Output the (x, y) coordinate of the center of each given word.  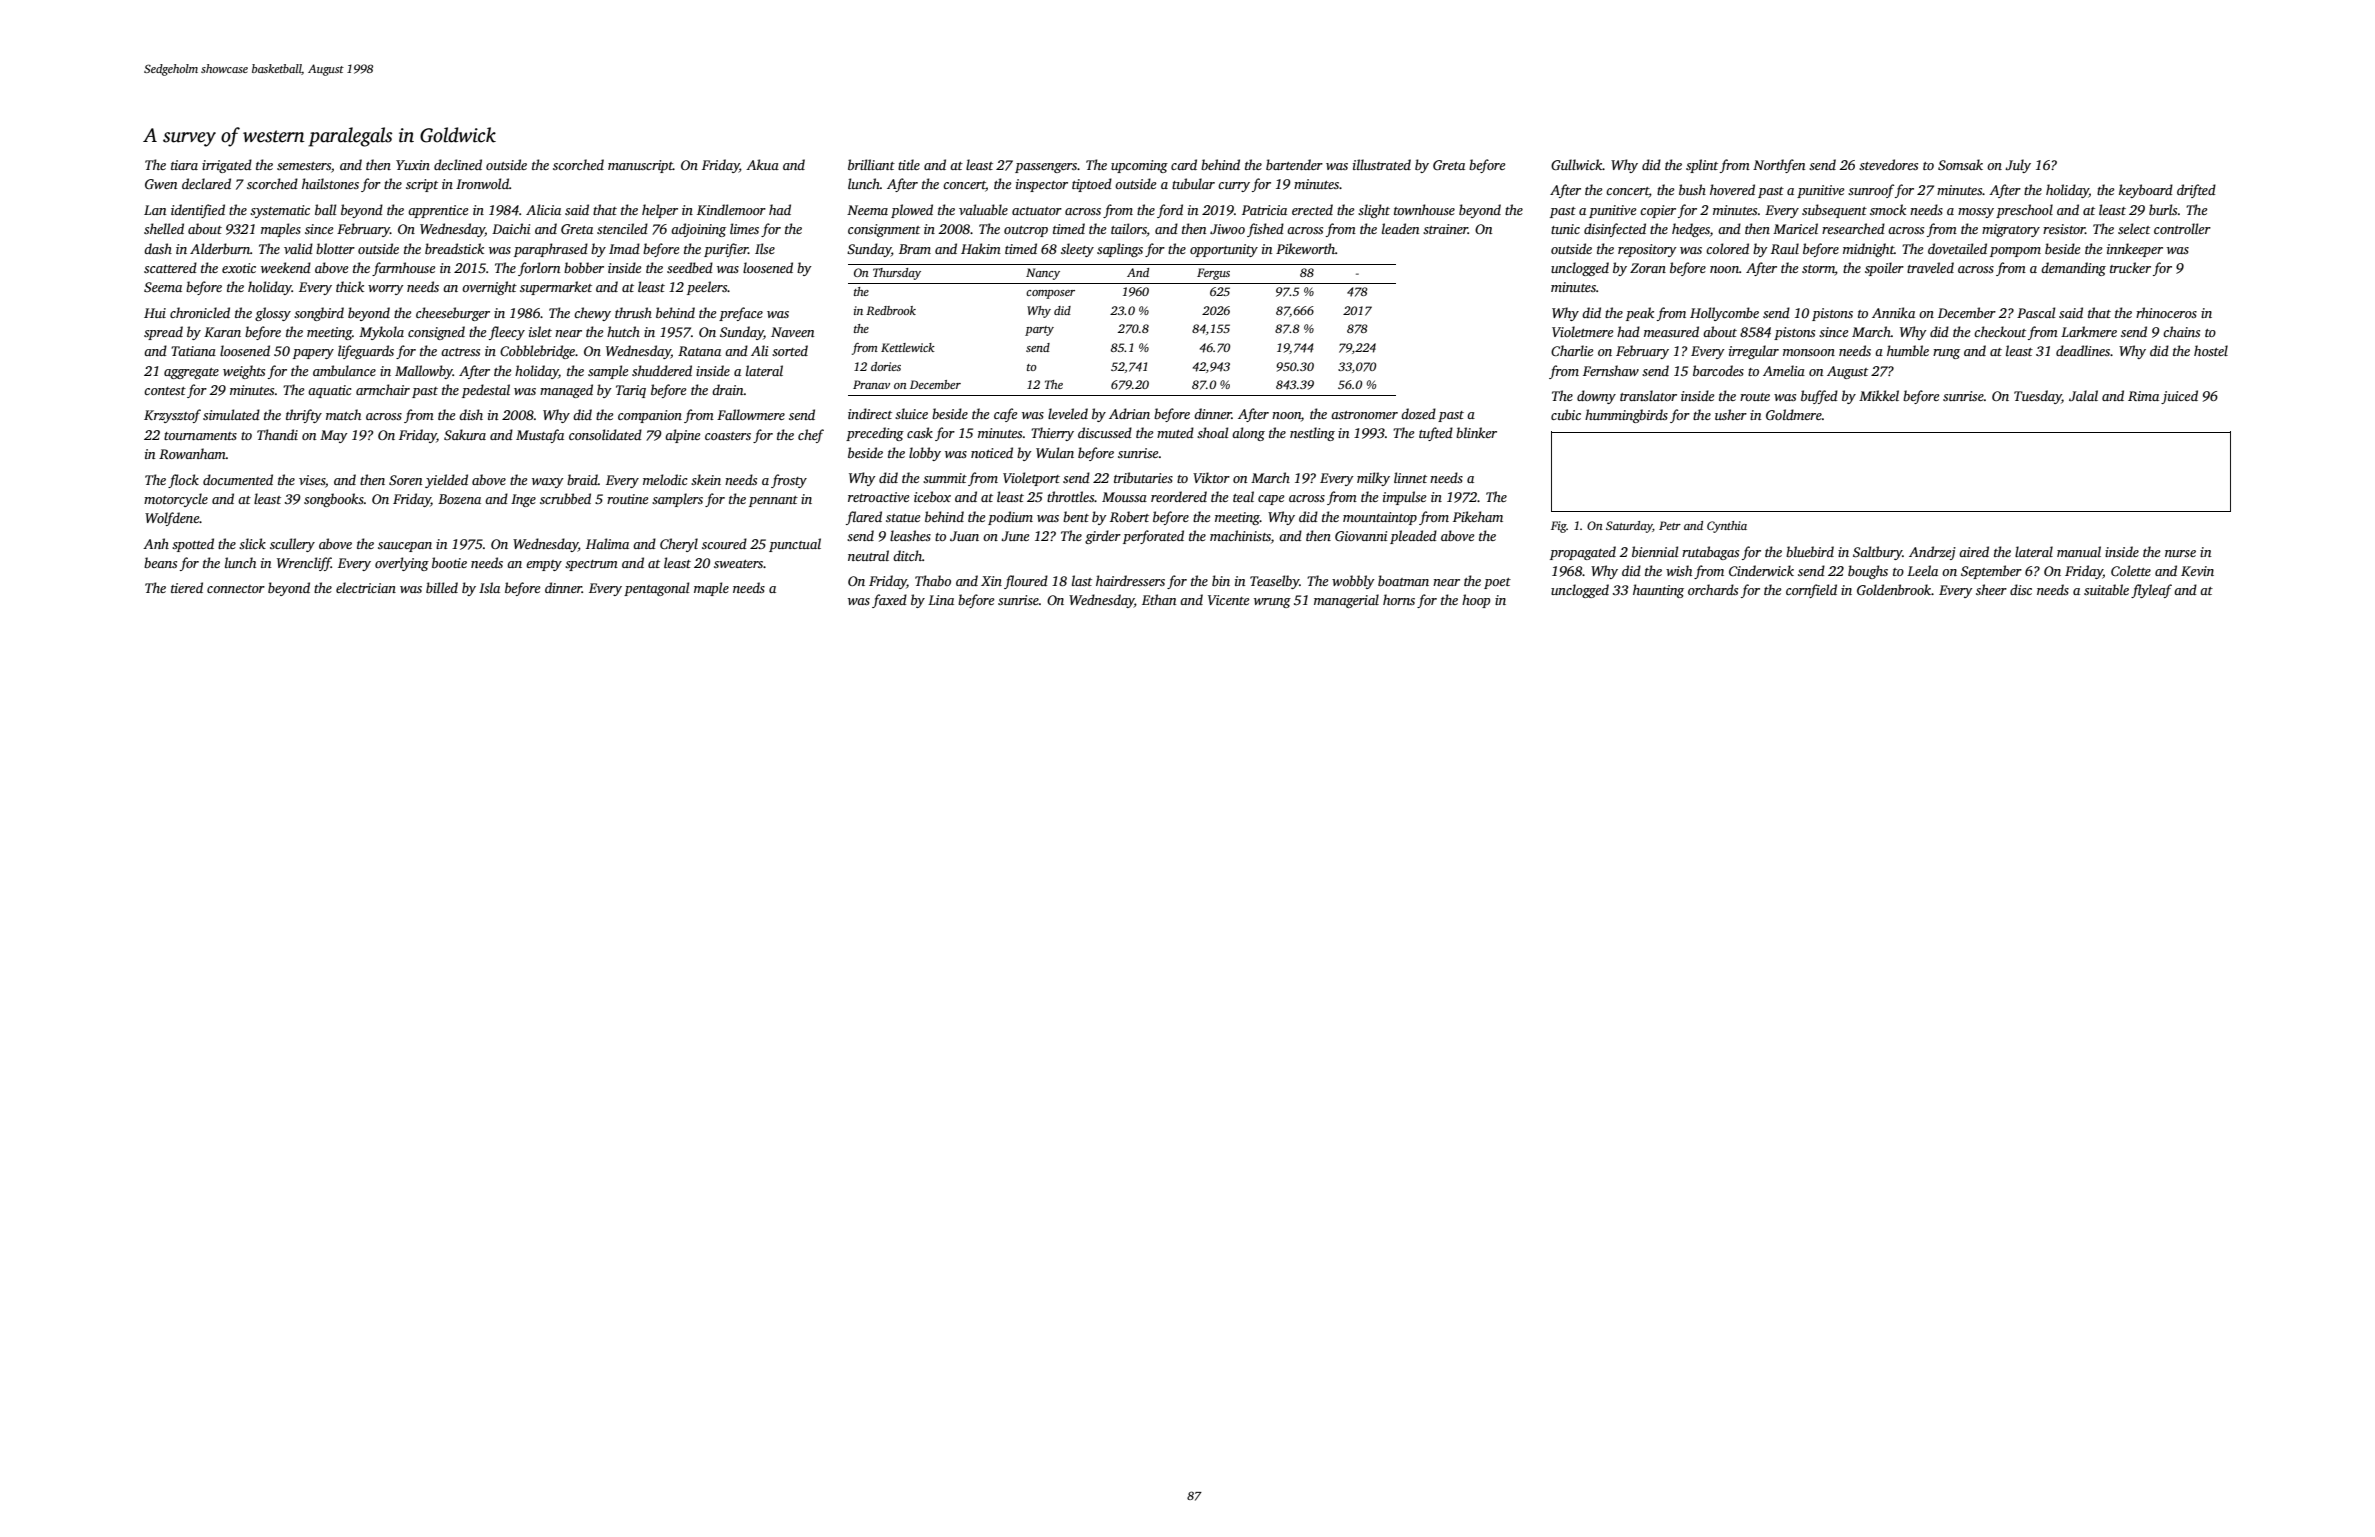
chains (2181, 331)
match (343, 414)
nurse (2180, 553)
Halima (607, 543)
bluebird (1810, 551)
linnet (1410, 477)
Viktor (1211, 477)
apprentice (438, 211)
